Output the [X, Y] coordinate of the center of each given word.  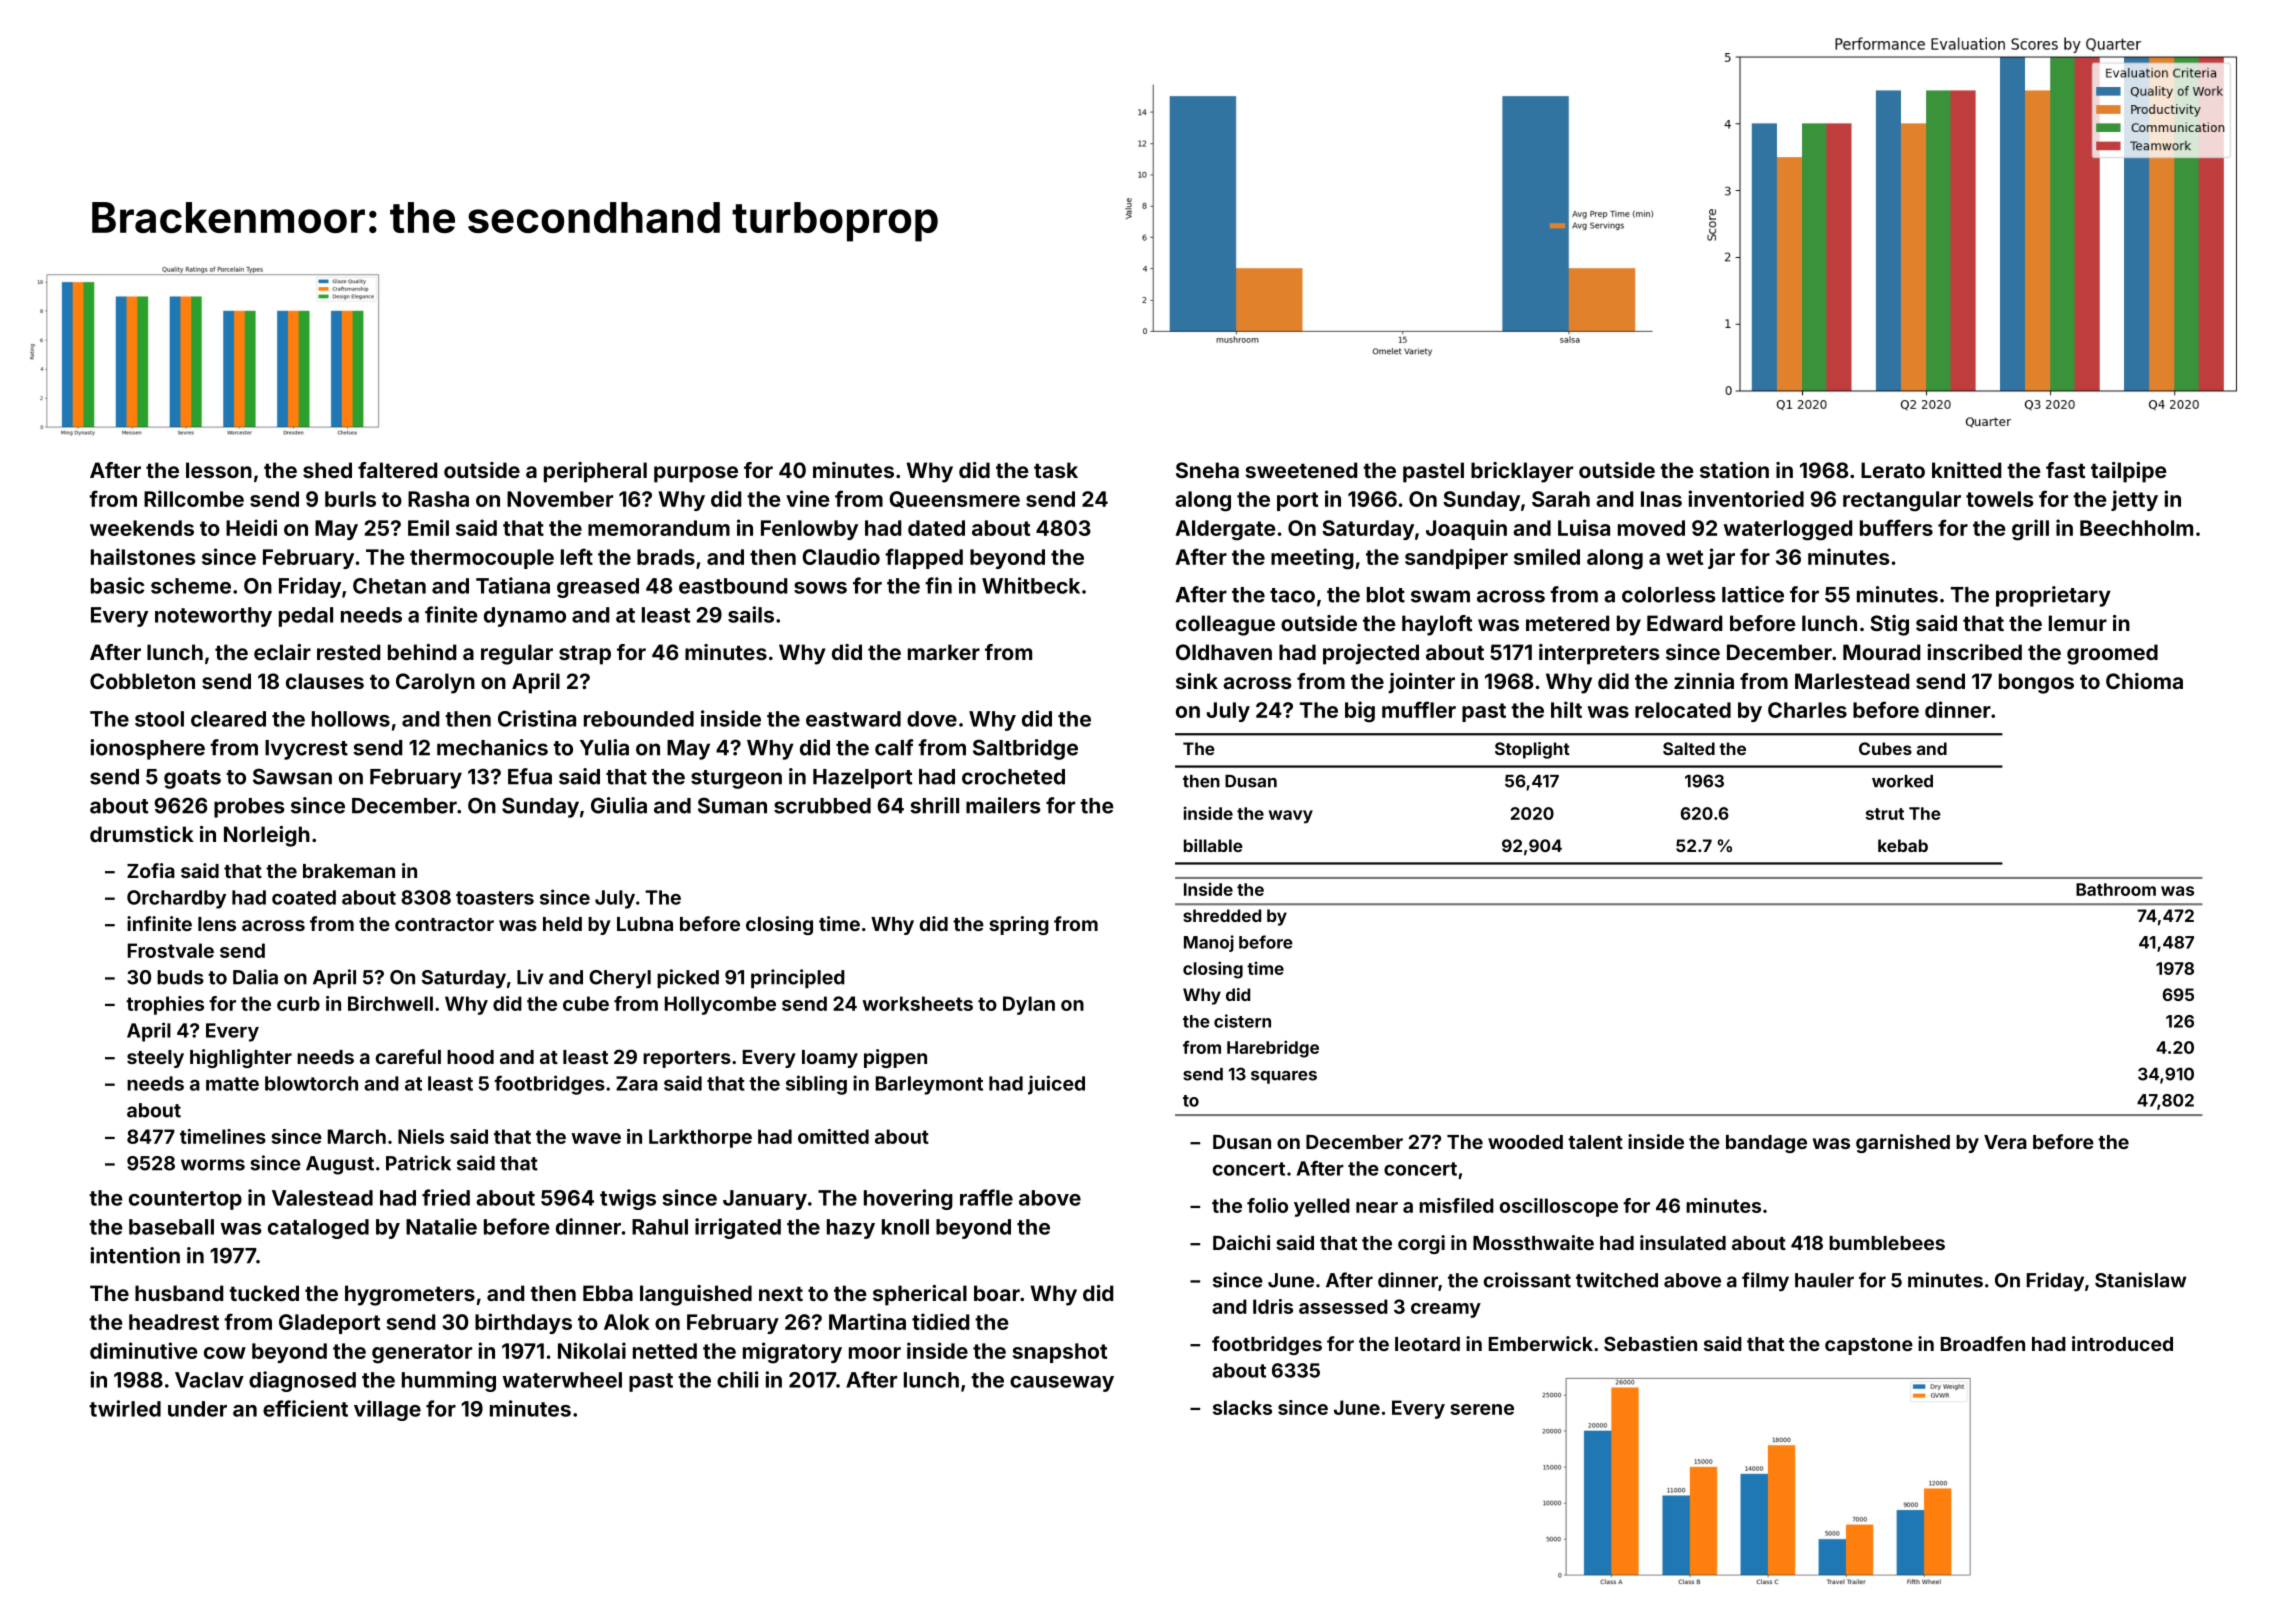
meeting [1312, 559]
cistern [1242, 1021]
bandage [1766, 1144]
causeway [1062, 1384]
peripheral [595, 472]
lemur [2078, 623]
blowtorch [311, 1083]
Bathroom [2116, 889]
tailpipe [2129, 472]
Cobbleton [142, 681]
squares [1284, 1077]
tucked [264, 1293]
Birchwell [390, 1003]
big [1360, 712]
